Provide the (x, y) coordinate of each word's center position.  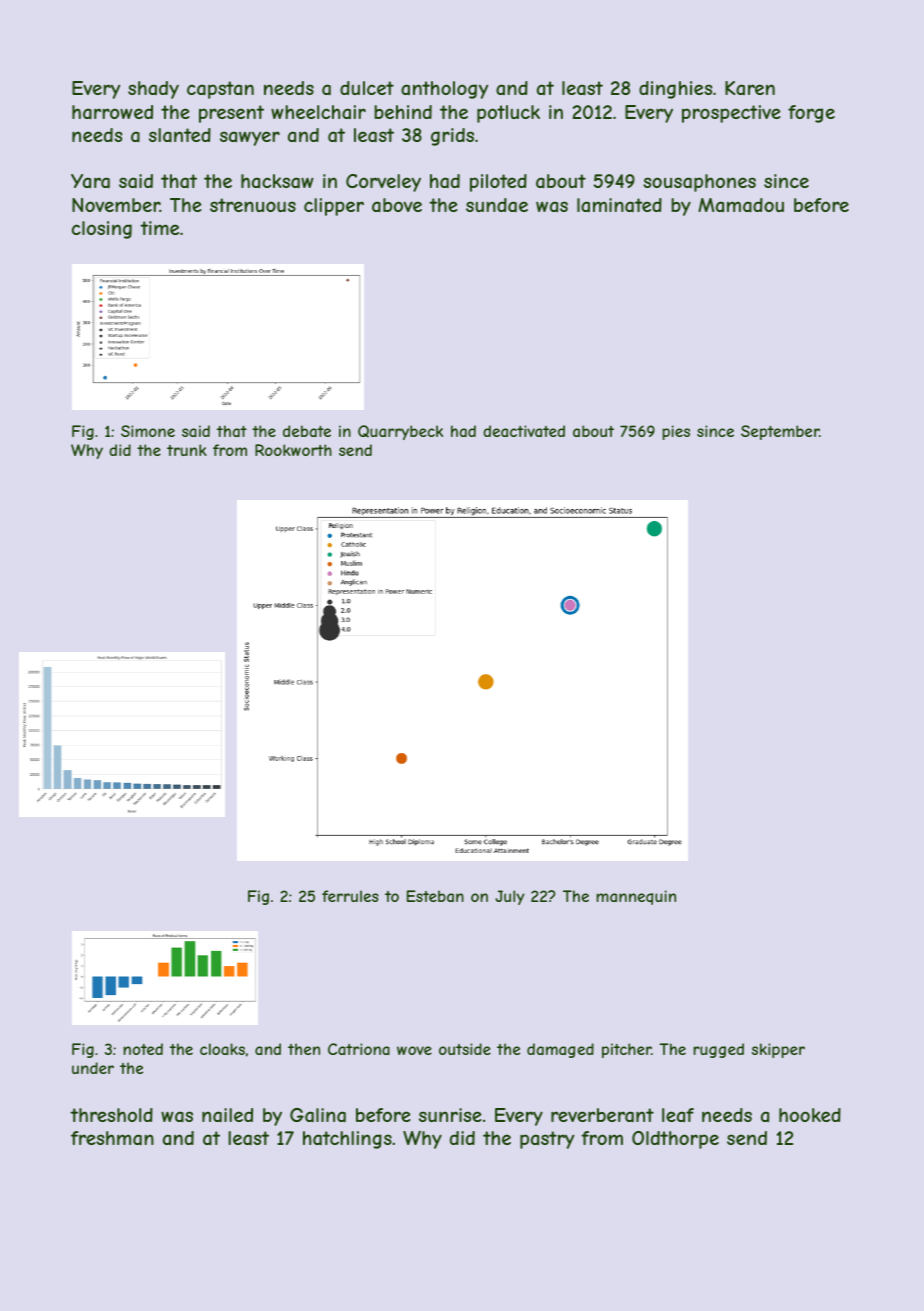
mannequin (636, 897)
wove (414, 1050)
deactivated (524, 431)
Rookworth (293, 450)
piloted (498, 183)
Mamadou (741, 205)
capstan (220, 90)
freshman (112, 1138)
